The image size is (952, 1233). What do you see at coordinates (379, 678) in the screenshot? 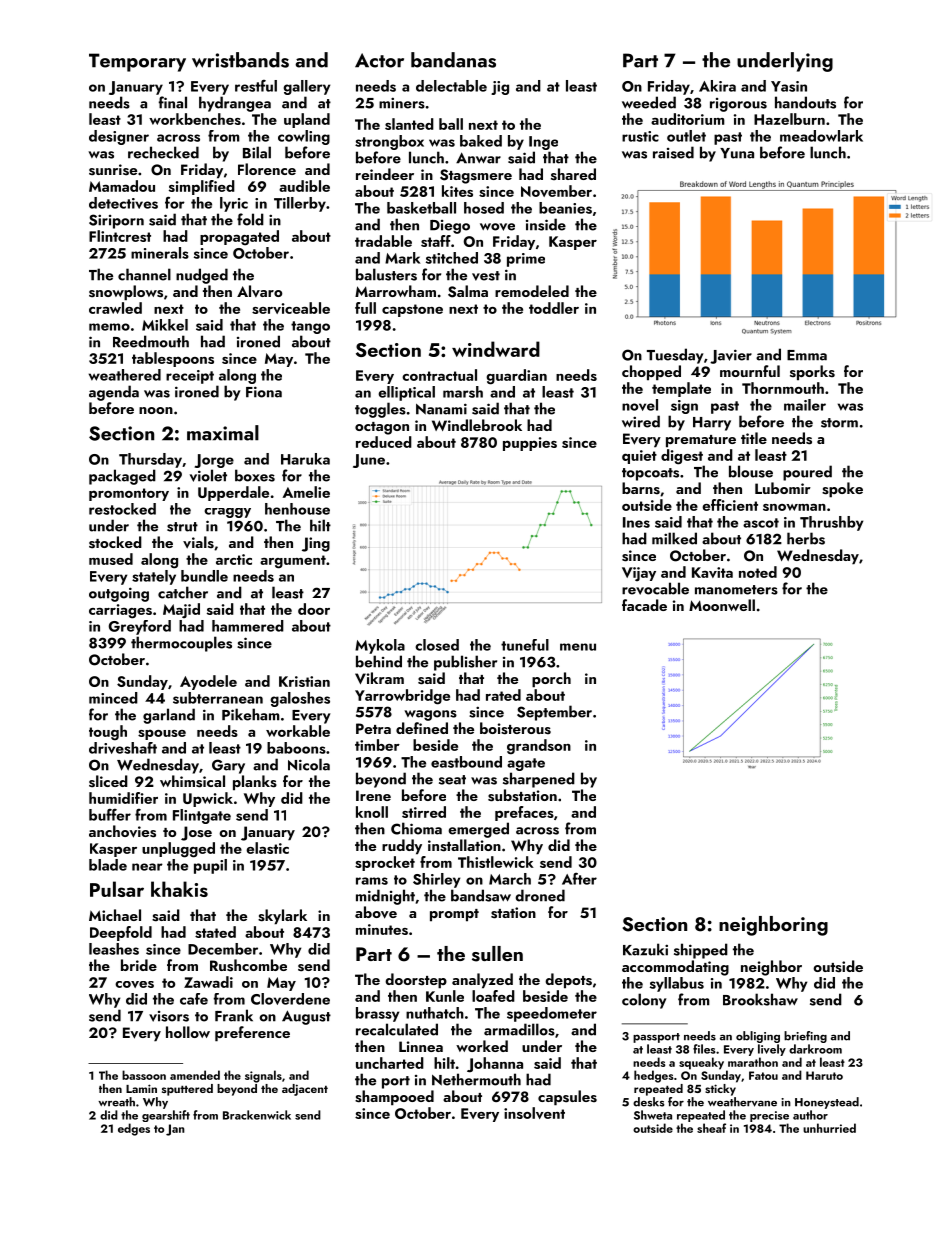
I see `Vikram` at bounding box center [379, 678].
